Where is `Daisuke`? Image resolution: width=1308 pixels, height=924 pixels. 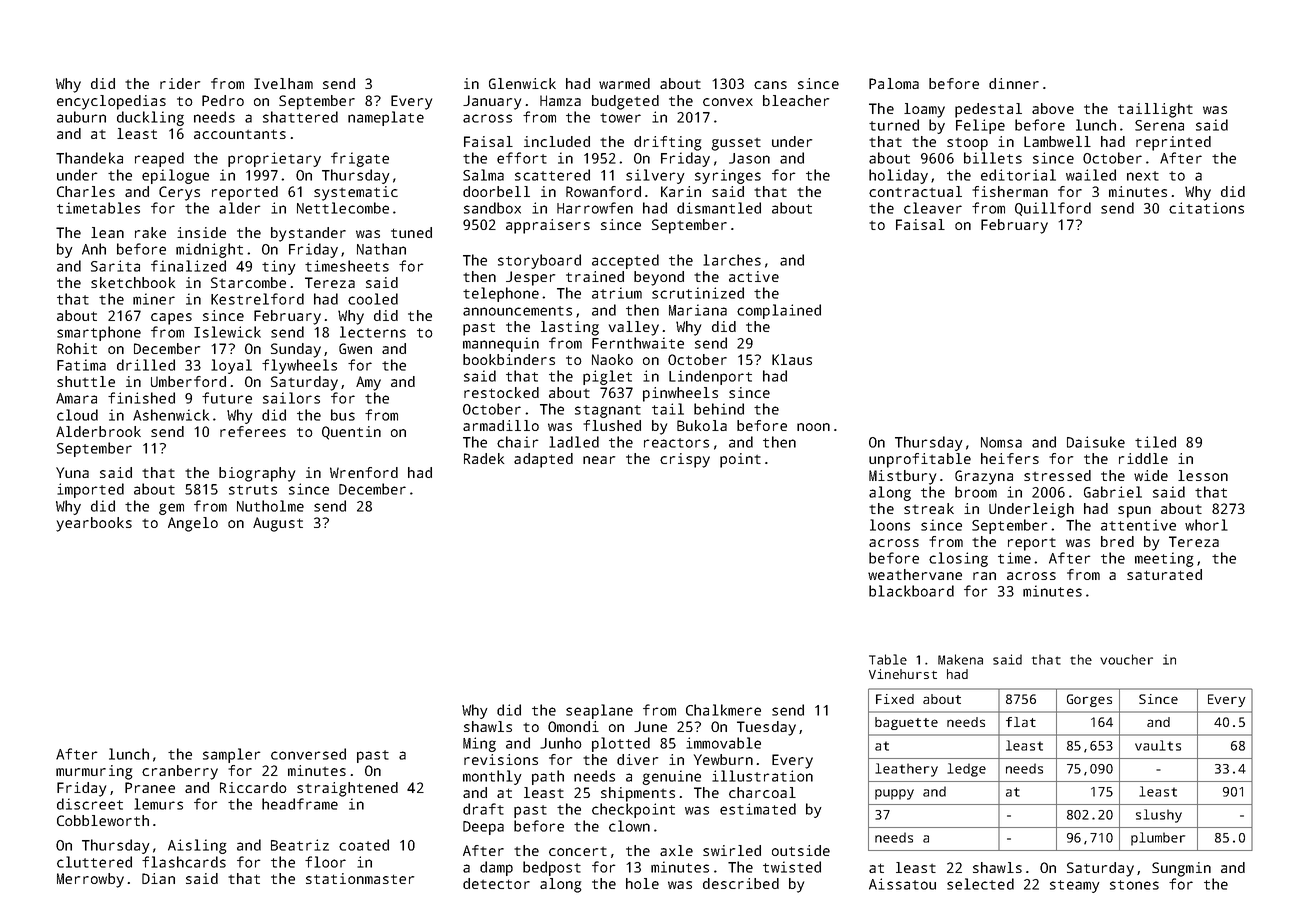
Daisuke is located at coordinates (1096, 442).
